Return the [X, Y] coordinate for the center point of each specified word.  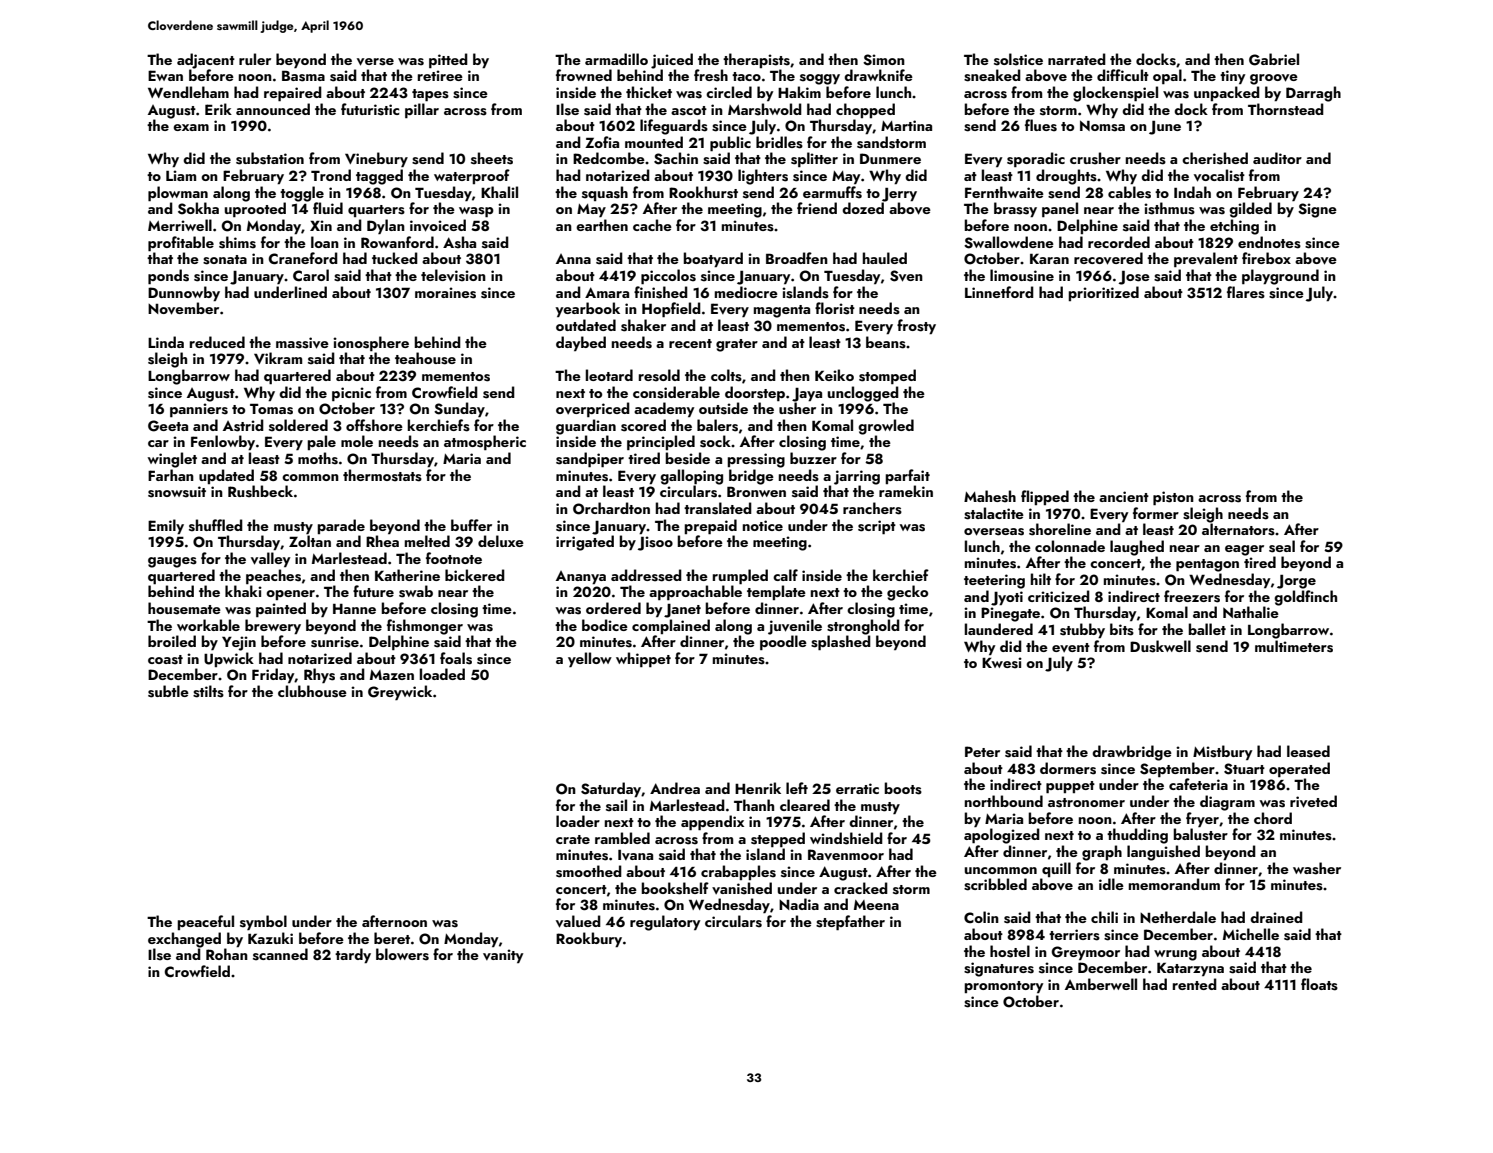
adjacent [206, 61]
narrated [1077, 59]
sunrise [335, 642]
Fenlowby [223, 442]
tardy [353, 955]
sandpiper [590, 459]
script [877, 527]
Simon [884, 60]
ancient [1124, 496]
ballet [1207, 629]
